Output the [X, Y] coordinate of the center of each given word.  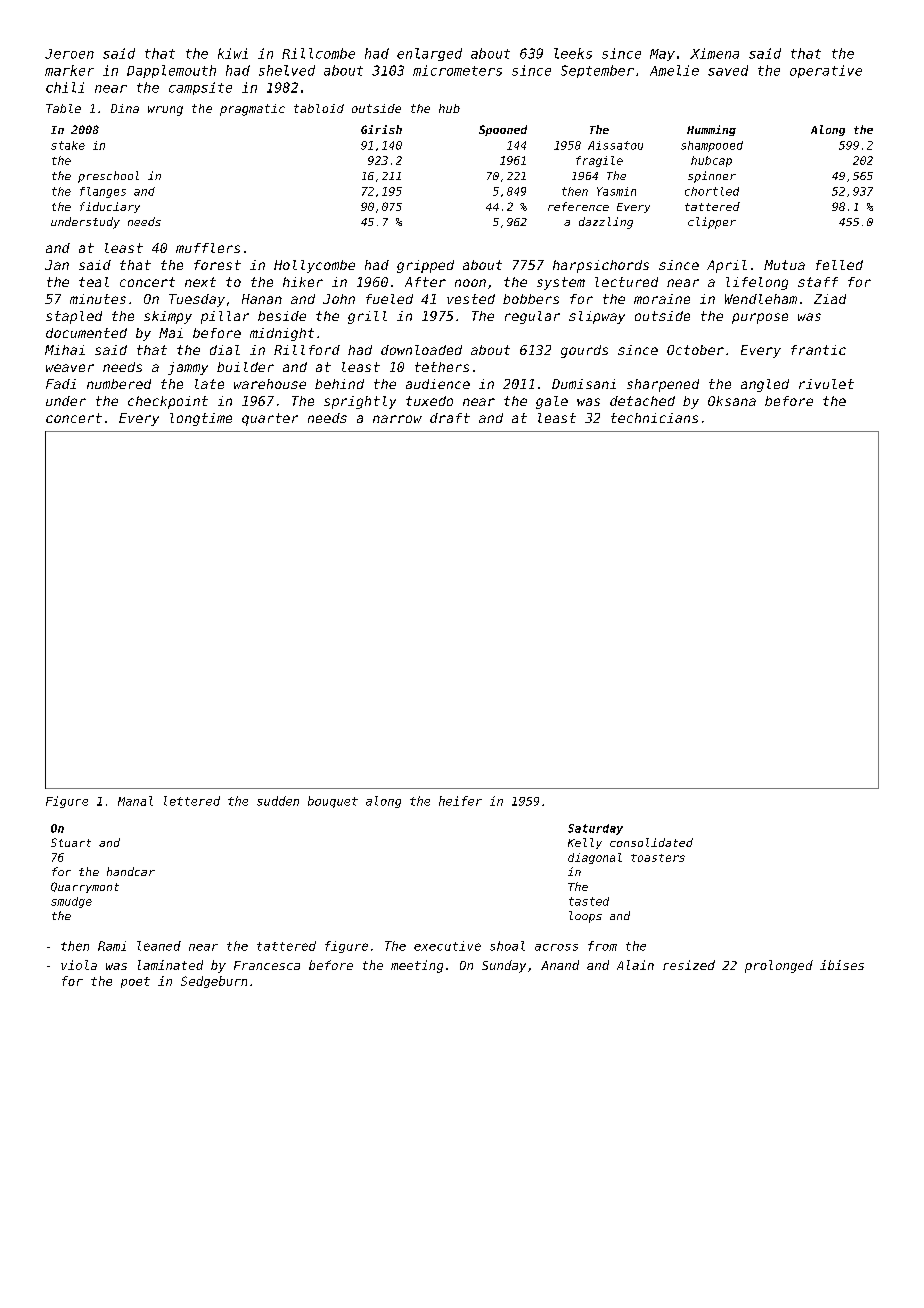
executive [447, 946]
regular [532, 317]
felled [839, 265]
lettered [192, 801]
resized [689, 965]
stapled [74, 317]
